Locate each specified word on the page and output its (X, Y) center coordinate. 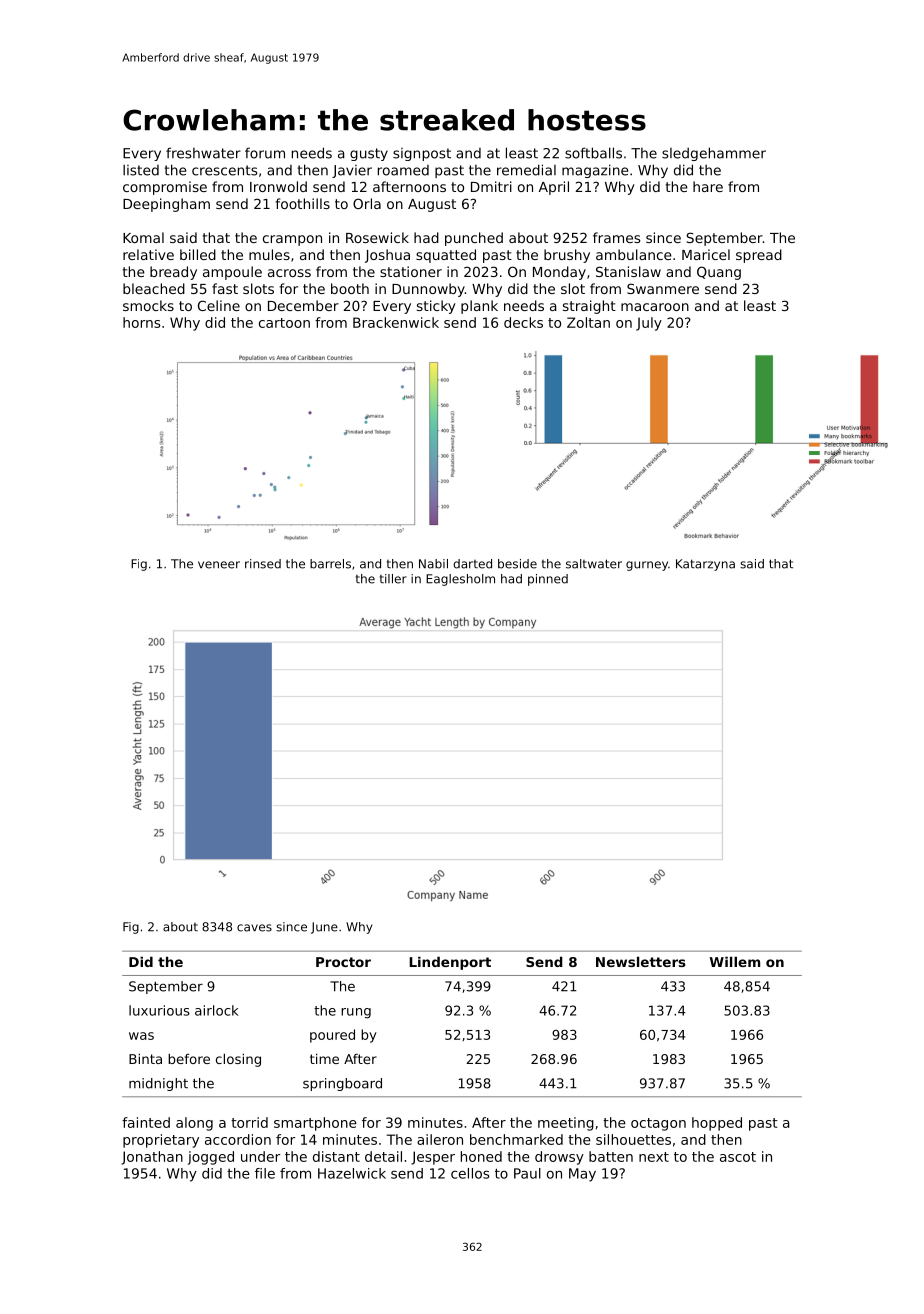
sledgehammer (714, 154)
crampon (292, 240)
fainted (146, 1122)
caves (254, 928)
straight (589, 307)
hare (708, 186)
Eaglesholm (460, 580)
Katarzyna (705, 565)
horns (142, 322)
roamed (403, 170)
